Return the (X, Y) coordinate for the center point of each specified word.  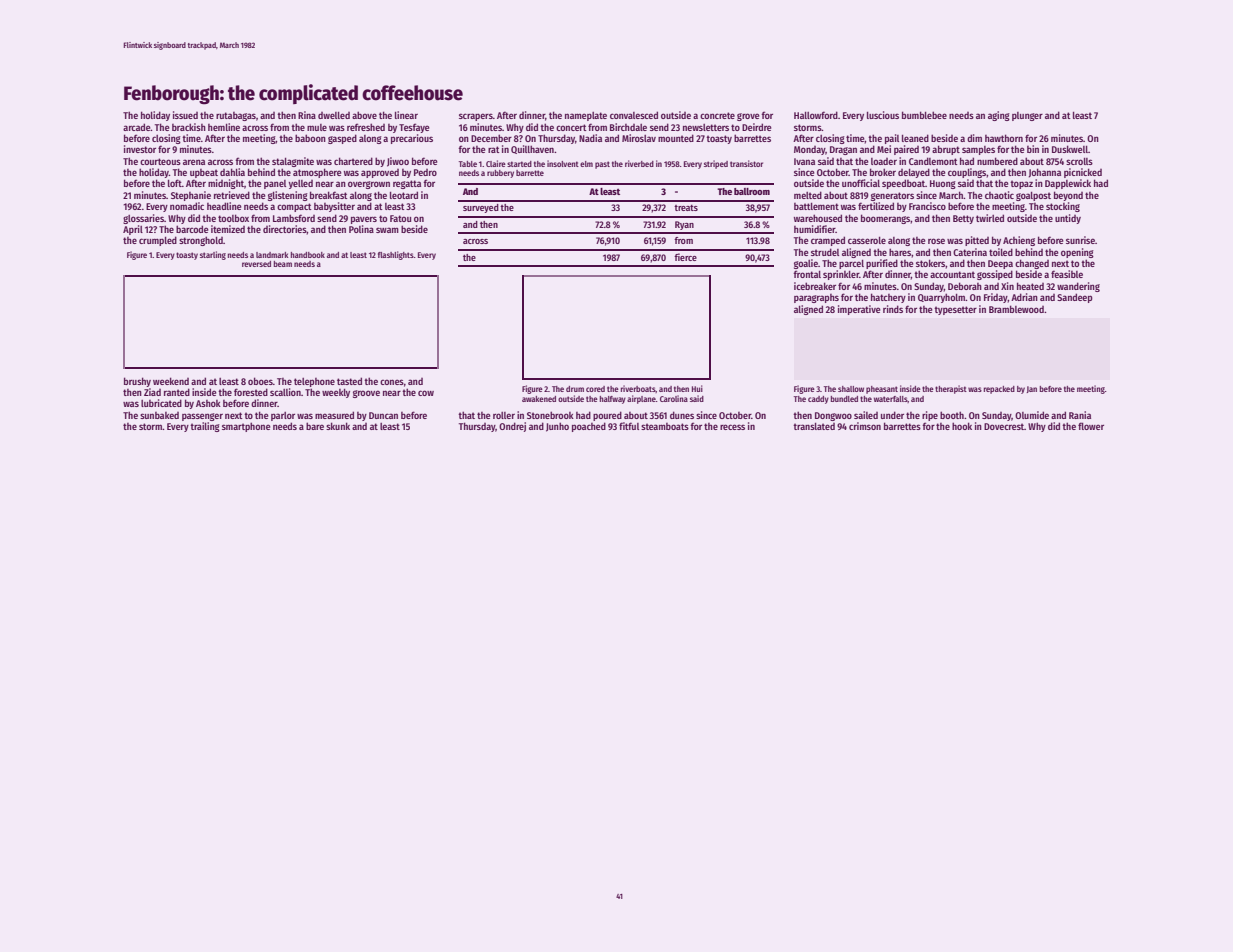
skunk (338, 426)
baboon (310, 138)
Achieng (1019, 241)
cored (595, 389)
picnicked (1083, 173)
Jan (1032, 389)
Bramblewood (1016, 309)
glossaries (143, 219)
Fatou (400, 218)
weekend (171, 381)
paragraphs (816, 298)
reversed (256, 264)
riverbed (639, 163)
